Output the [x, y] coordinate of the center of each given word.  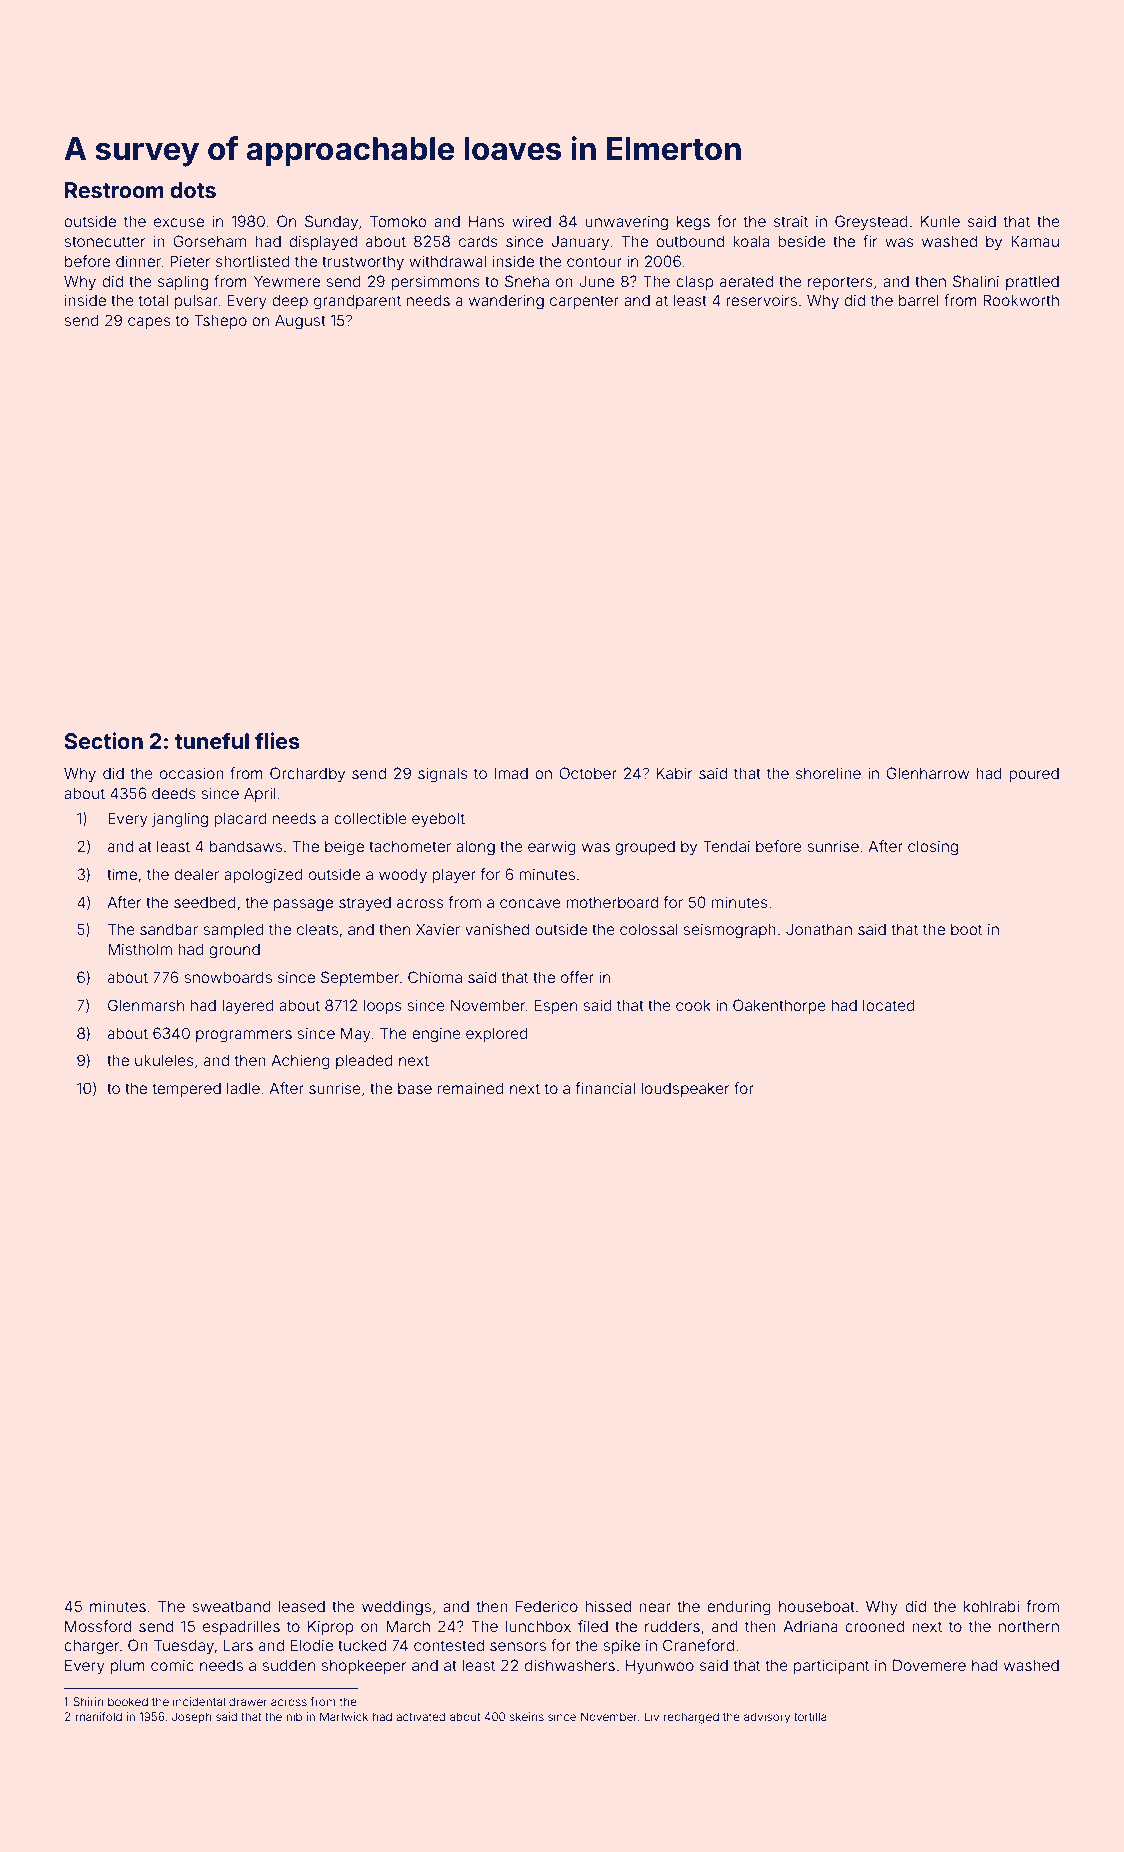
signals [443, 775]
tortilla [810, 1716]
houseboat [817, 1606]
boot [966, 929]
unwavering [626, 223]
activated [420, 1716]
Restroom [114, 190]
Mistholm [140, 949]
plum [128, 1667]
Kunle [940, 221]
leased [302, 1606]
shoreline [828, 773]
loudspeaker [685, 1089]
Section [103, 740]
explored [497, 1034]
